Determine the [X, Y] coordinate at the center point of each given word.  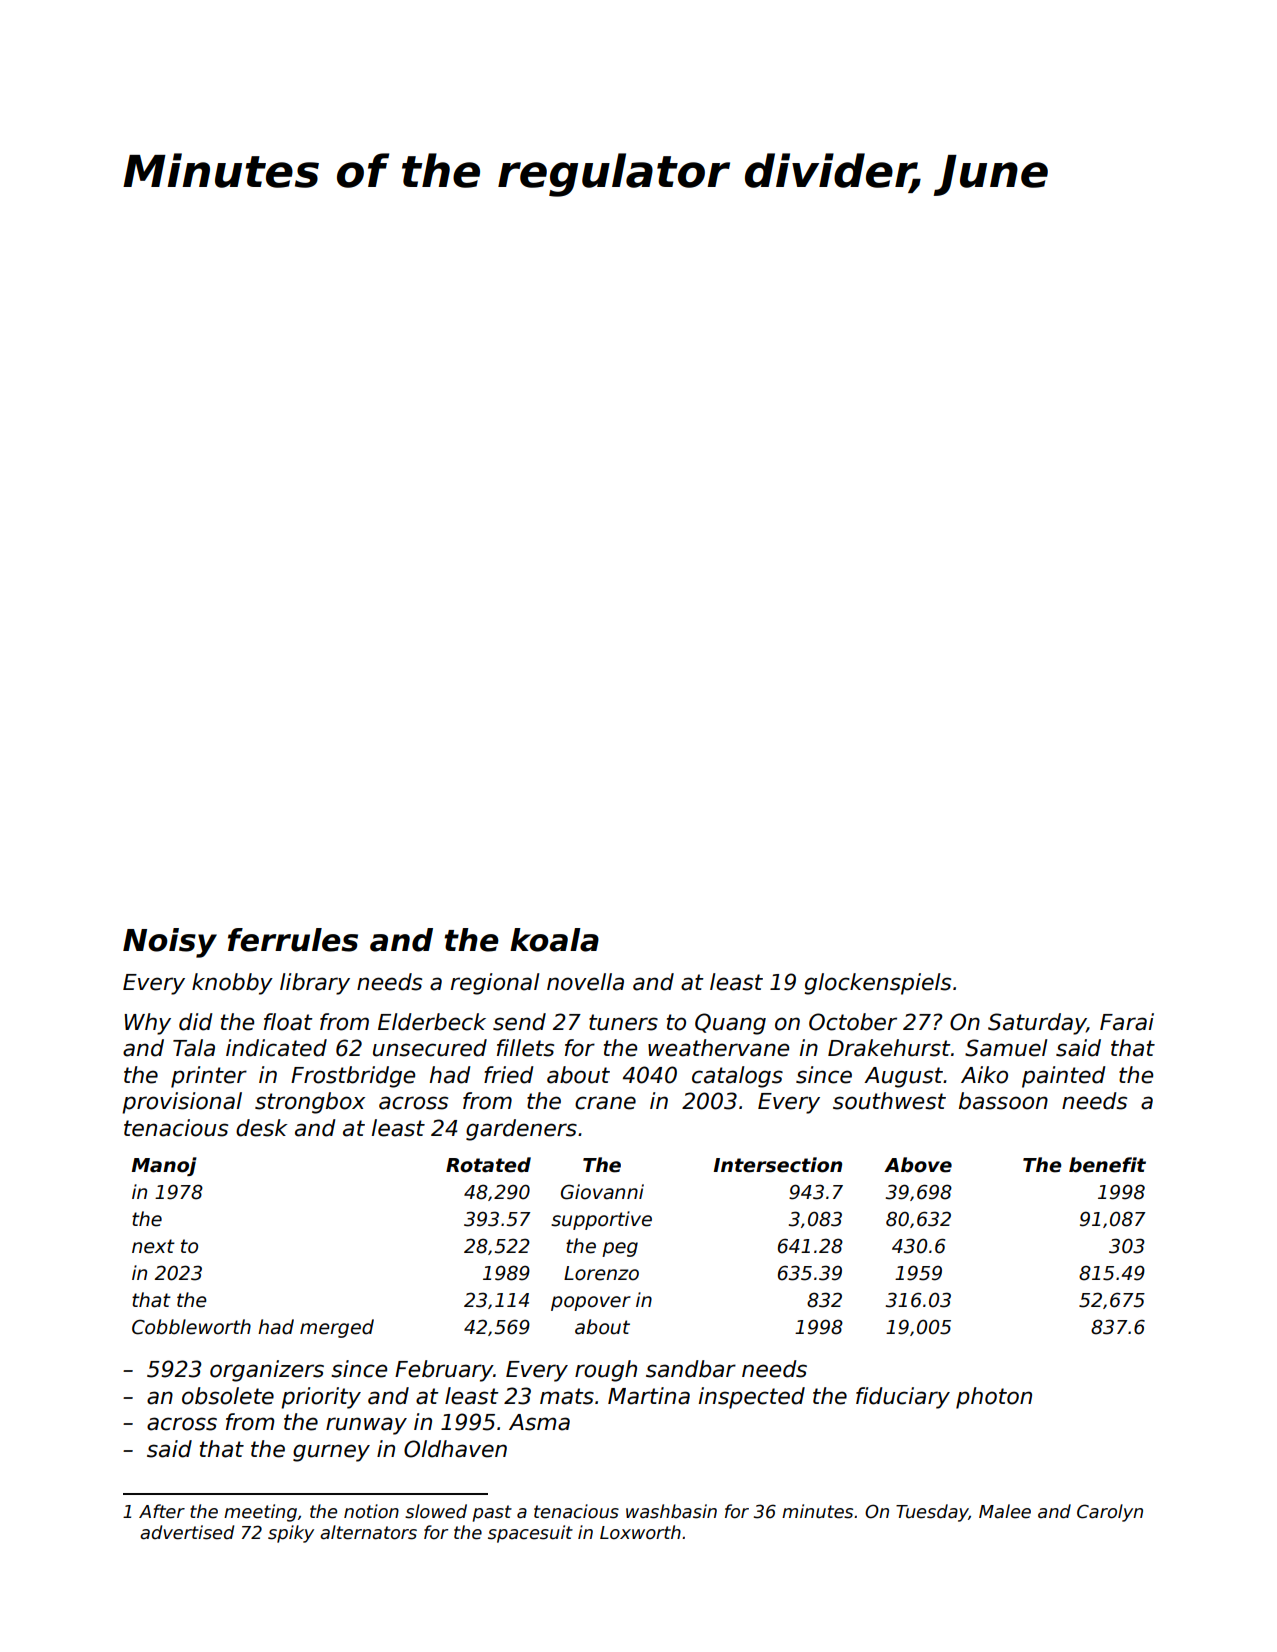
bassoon [1003, 1101]
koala [554, 940]
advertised [187, 1532]
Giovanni [602, 1192]
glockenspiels [877, 984]
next [153, 1246]
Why [147, 1024]
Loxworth [640, 1532]
